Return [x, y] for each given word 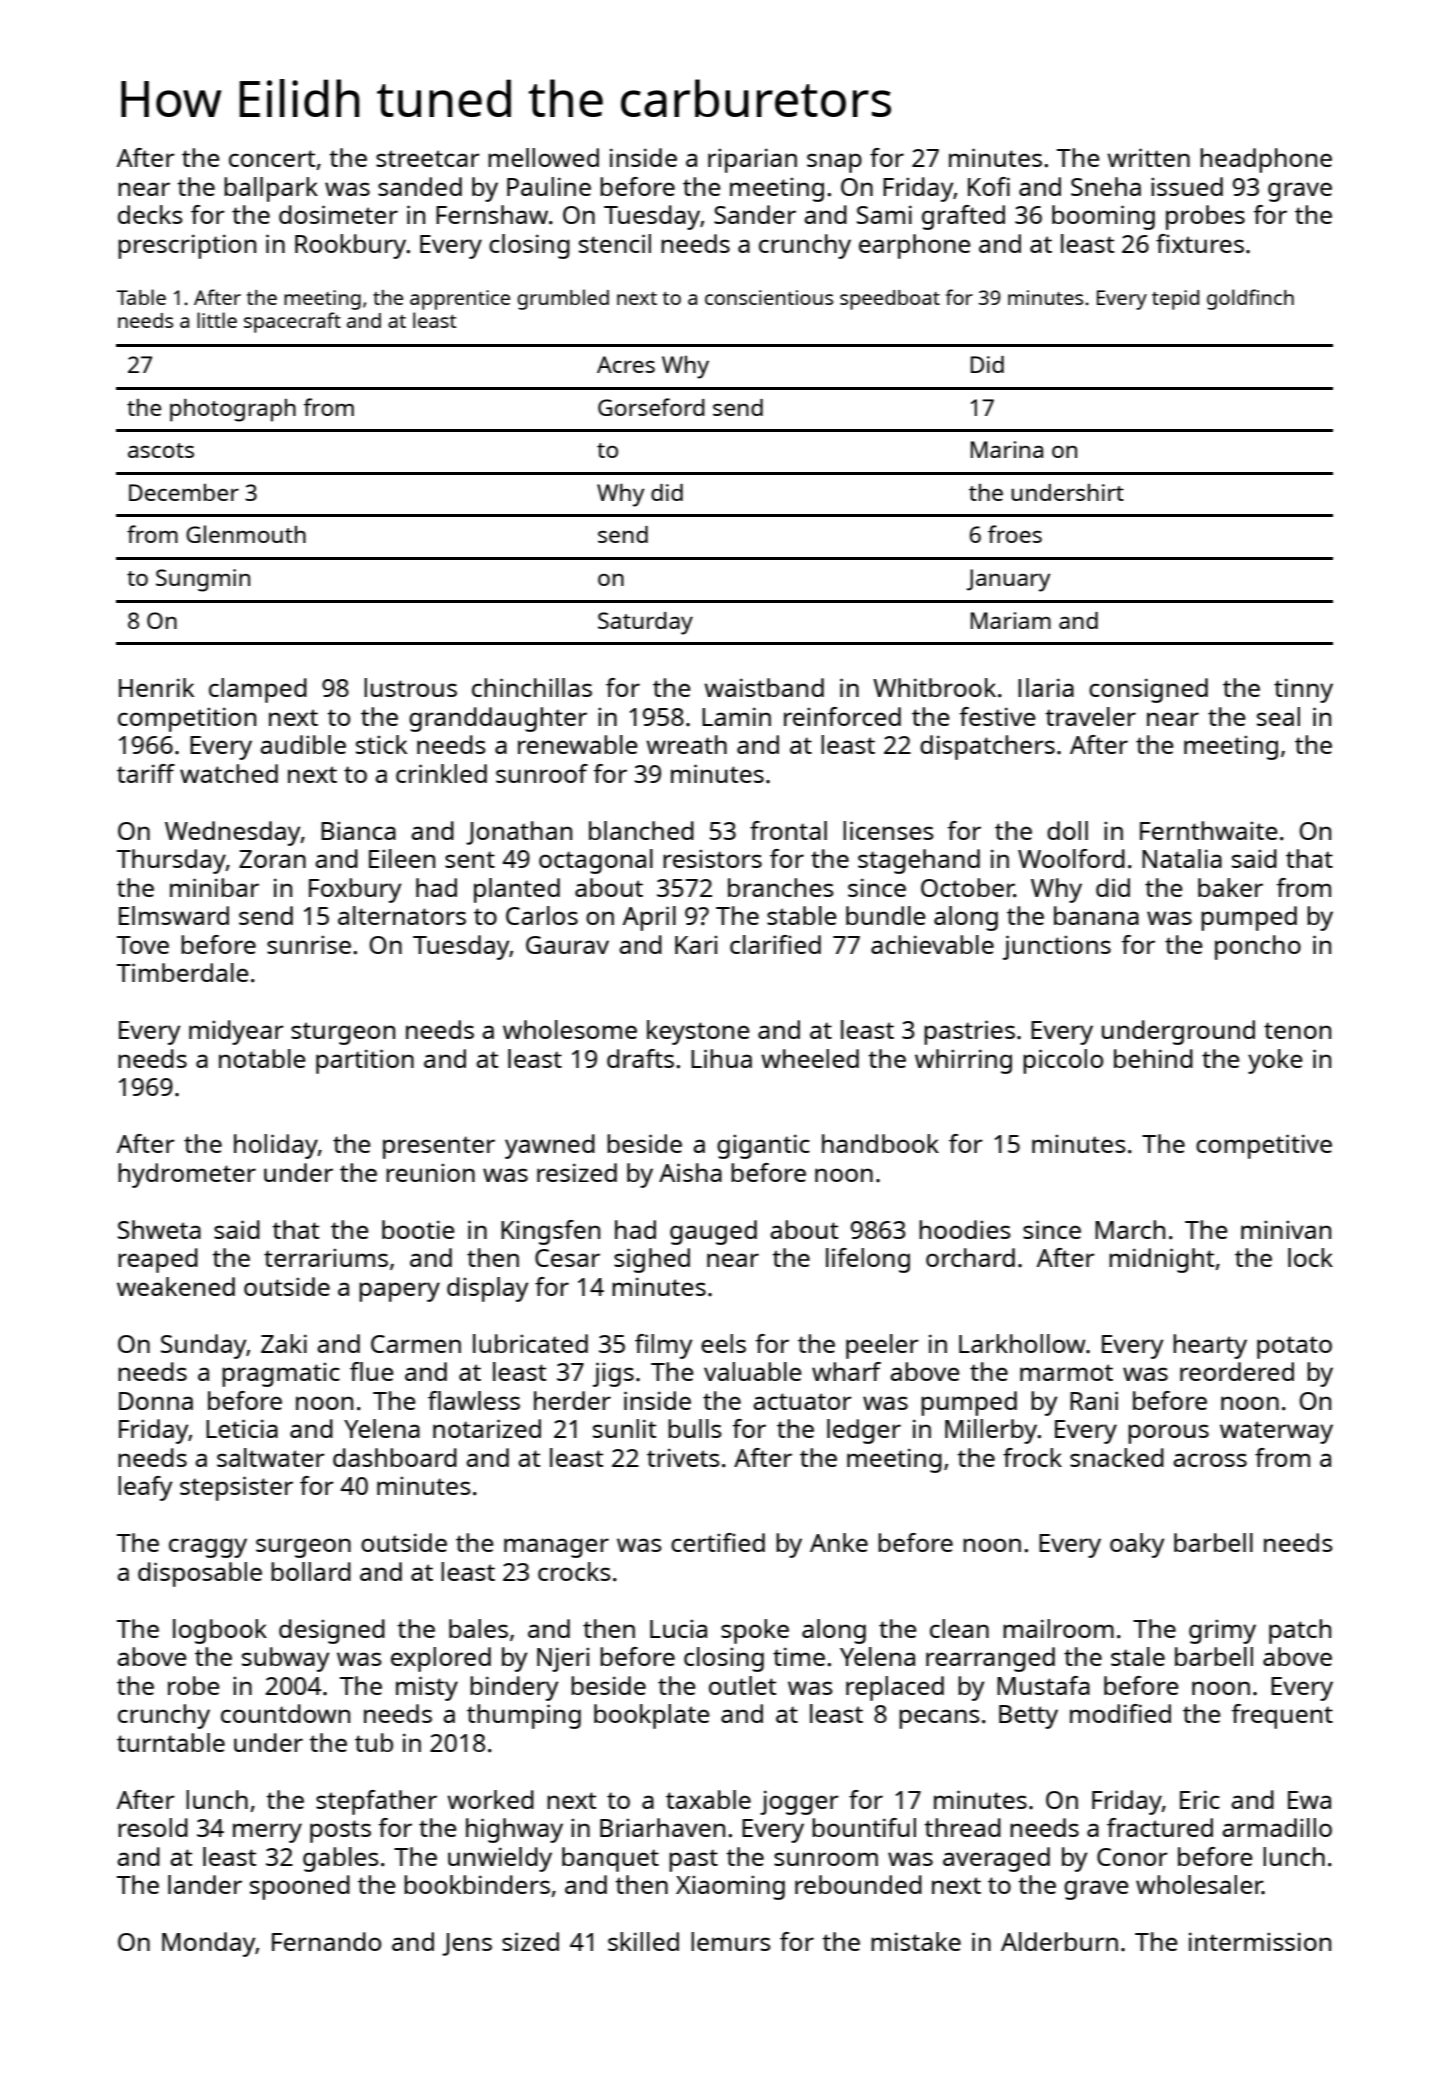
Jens [467, 1944]
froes [1015, 534]
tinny [1303, 690]
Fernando [326, 1941]
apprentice [460, 300]
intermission [1260, 1941]
